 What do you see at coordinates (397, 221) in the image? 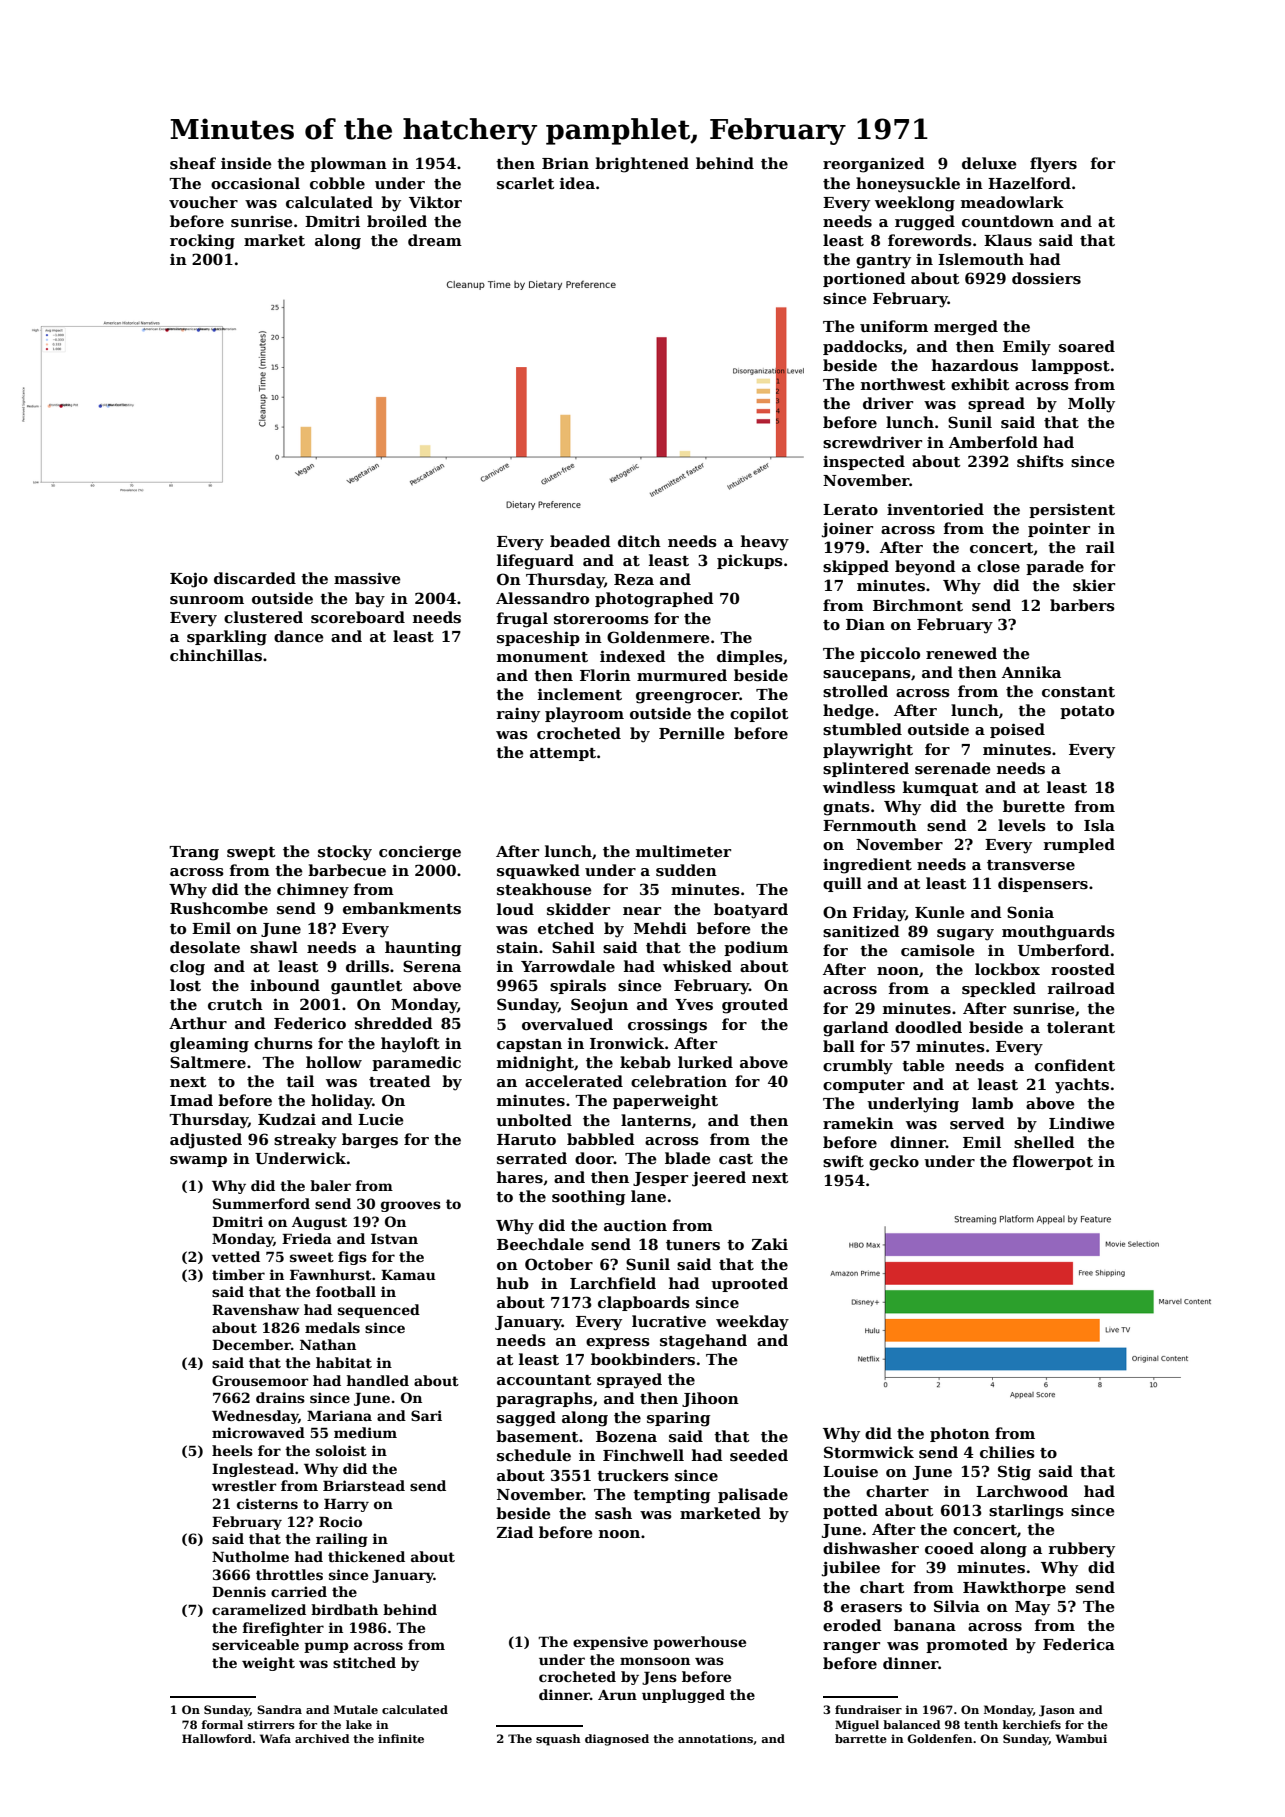
I see `broiled` at bounding box center [397, 221].
